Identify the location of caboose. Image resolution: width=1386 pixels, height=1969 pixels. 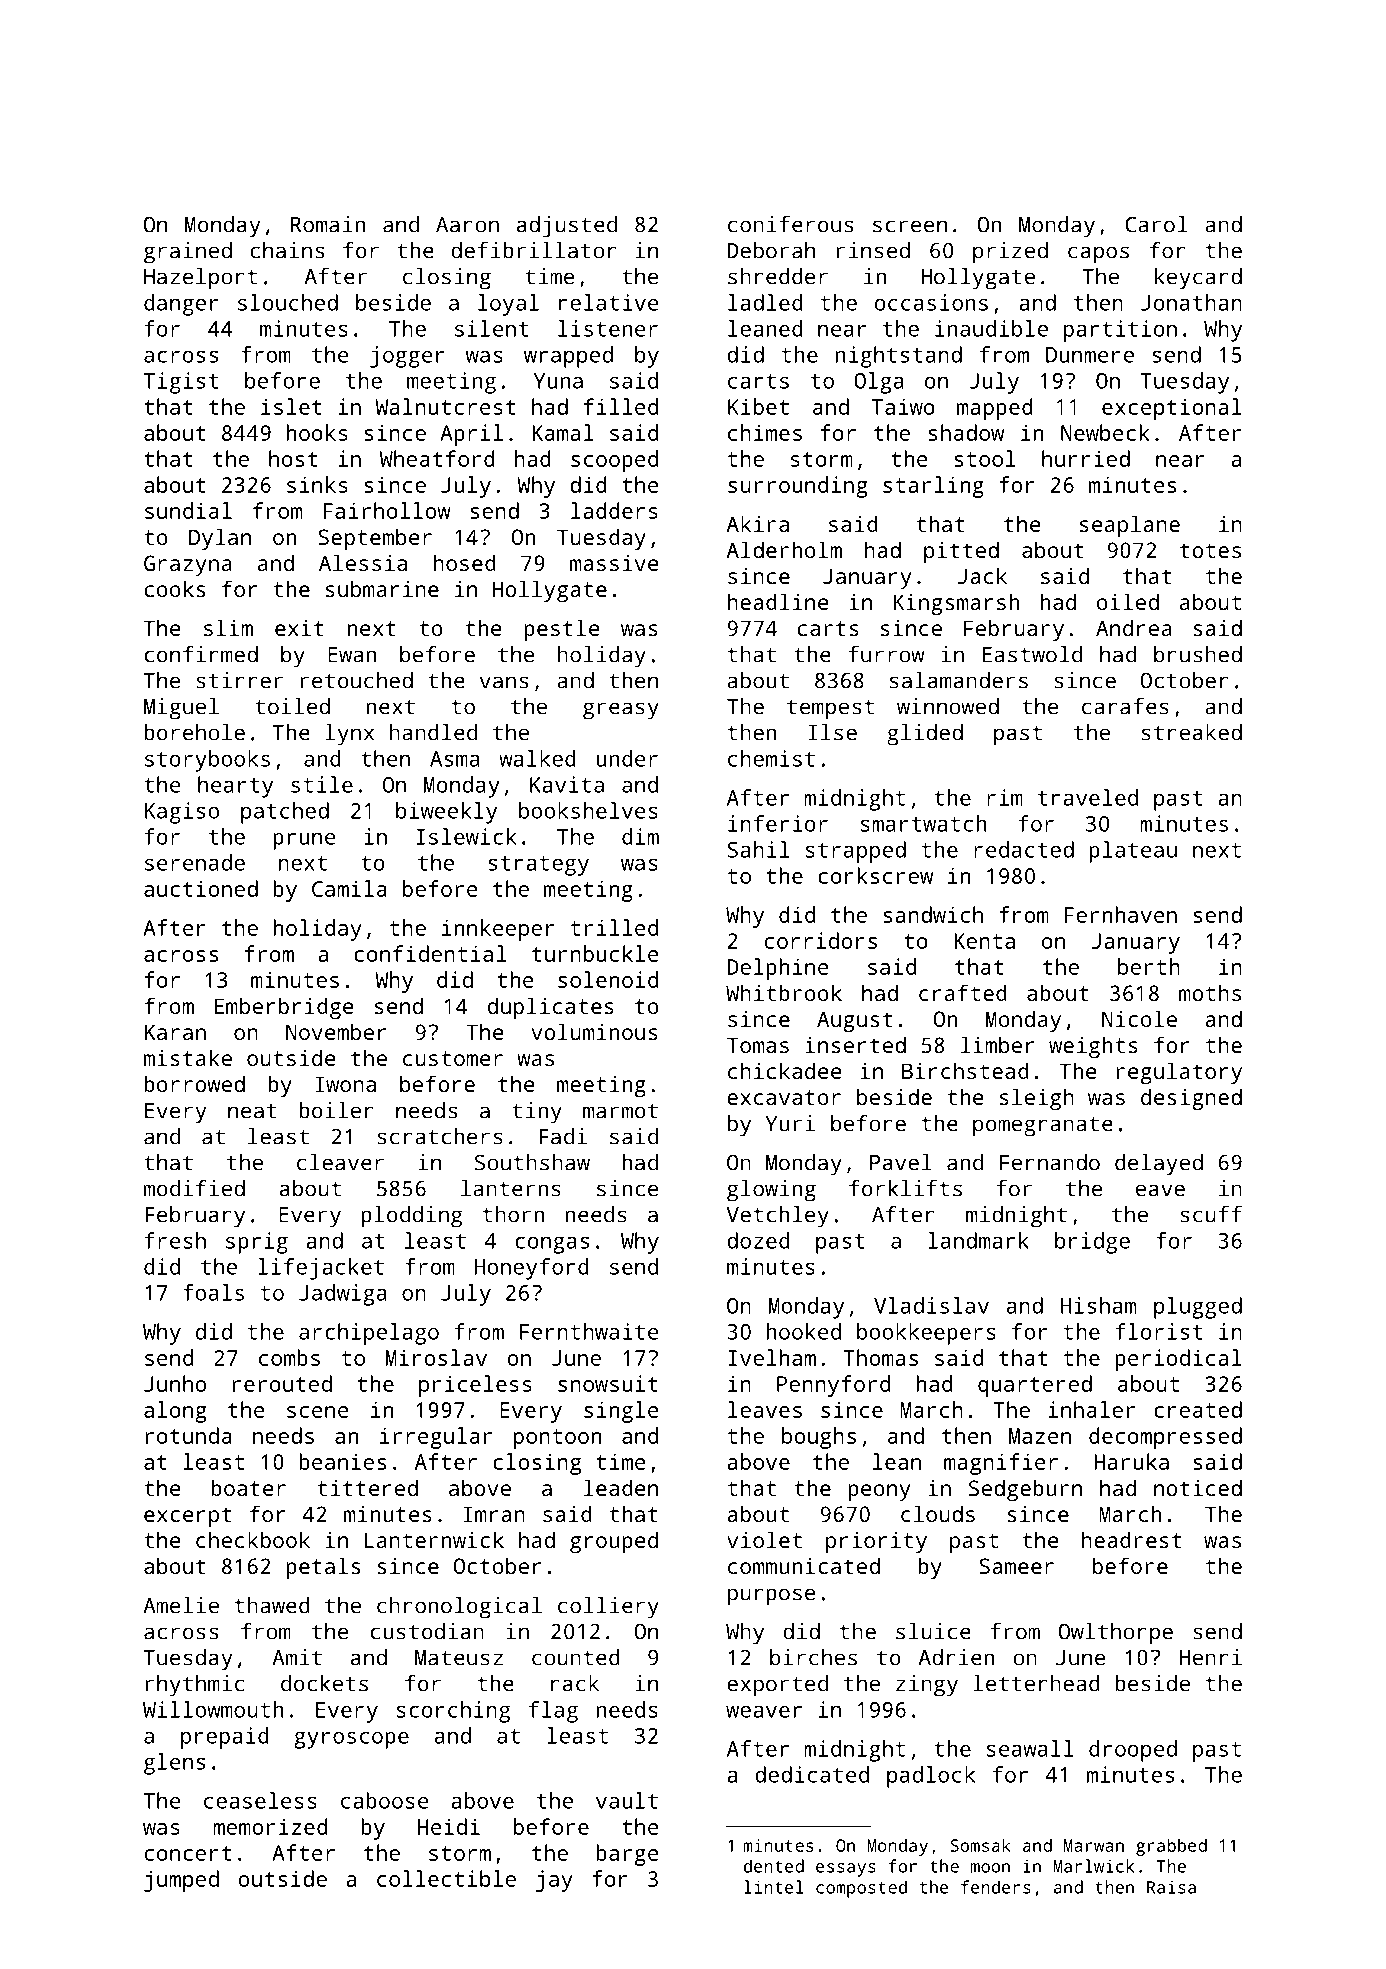
(385, 1800).
